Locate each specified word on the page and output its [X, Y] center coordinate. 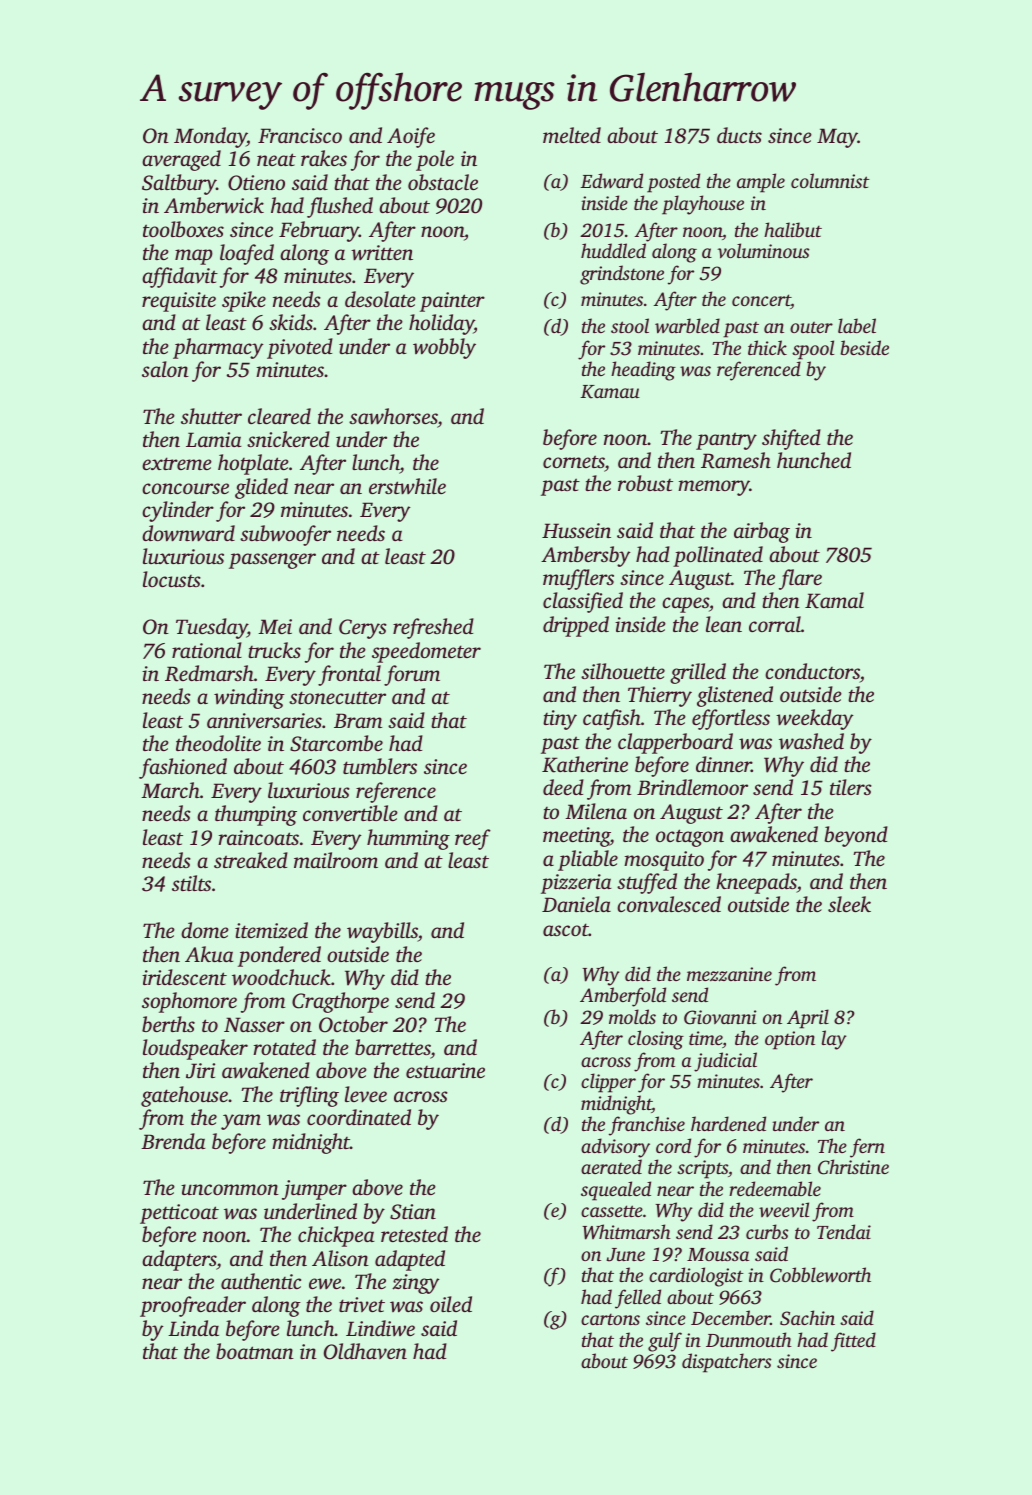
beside [864, 347]
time [706, 1039]
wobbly [444, 348]
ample [761, 183]
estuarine [445, 1070]
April [808, 1019]
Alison [340, 1258]
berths [168, 1024]
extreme [177, 463]
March [170, 790]
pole [435, 160]
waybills [382, 932]
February [319, 231]
